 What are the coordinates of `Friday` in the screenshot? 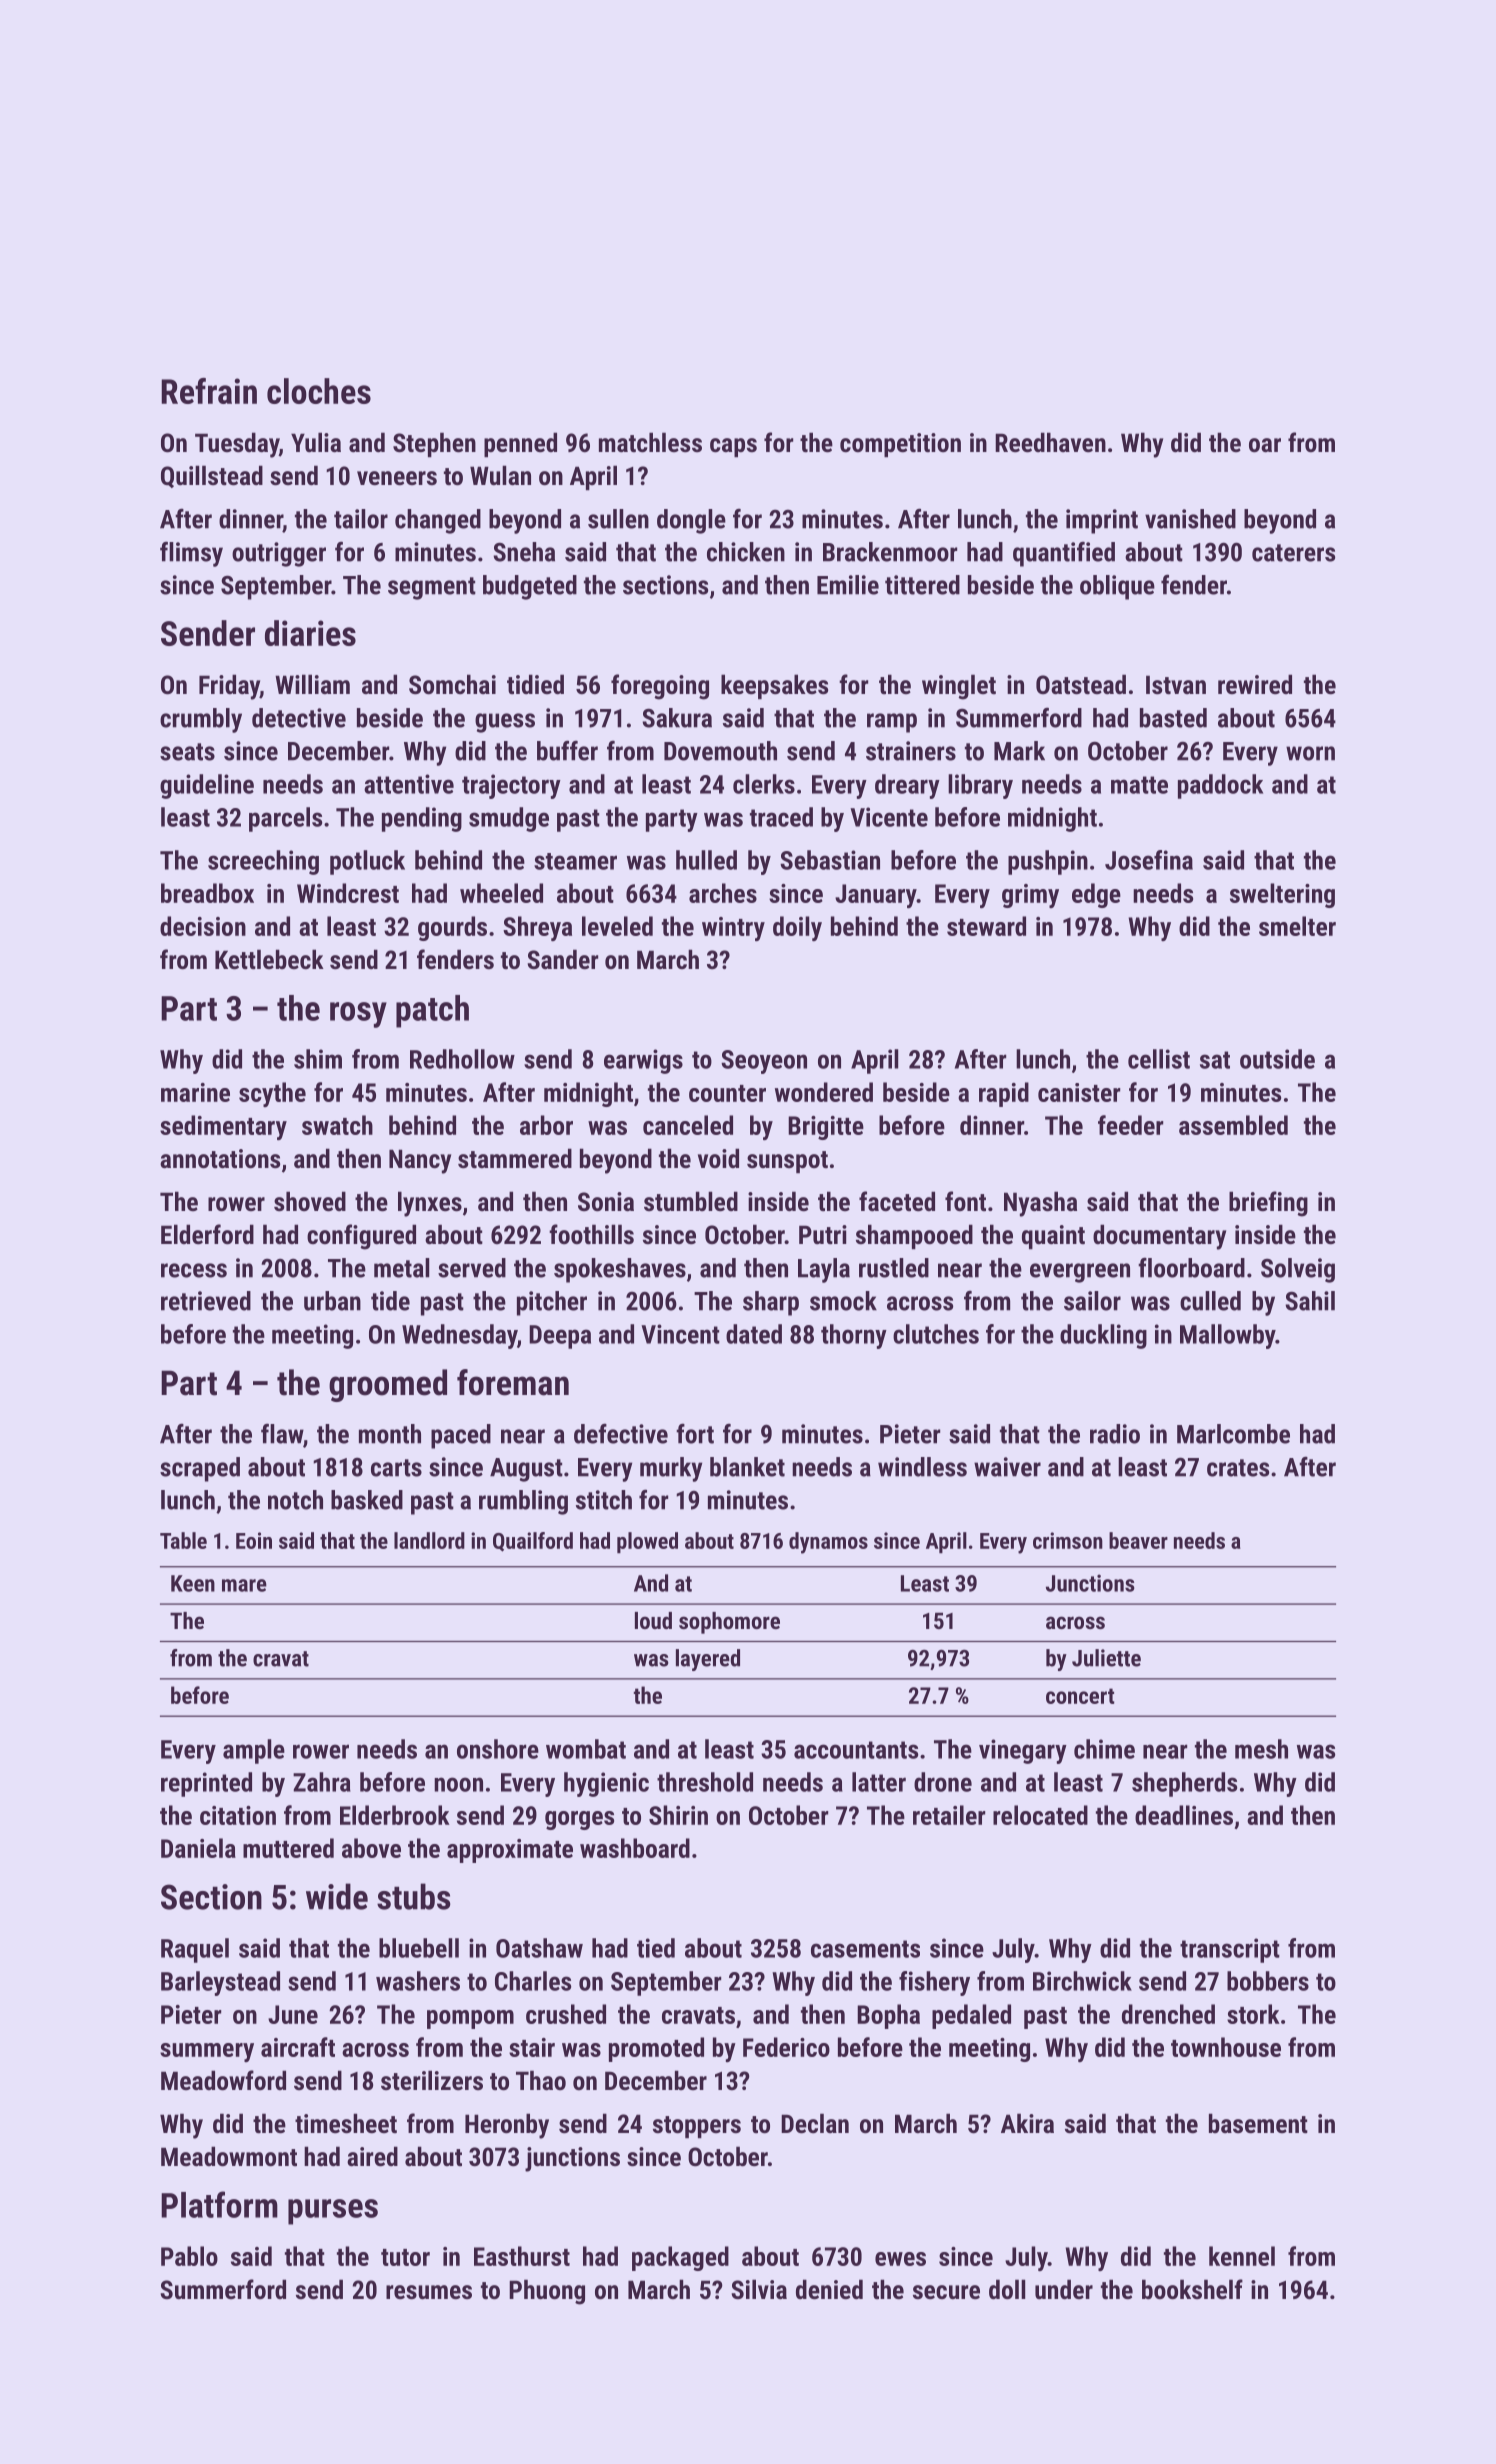 It's located at (229, 687).
